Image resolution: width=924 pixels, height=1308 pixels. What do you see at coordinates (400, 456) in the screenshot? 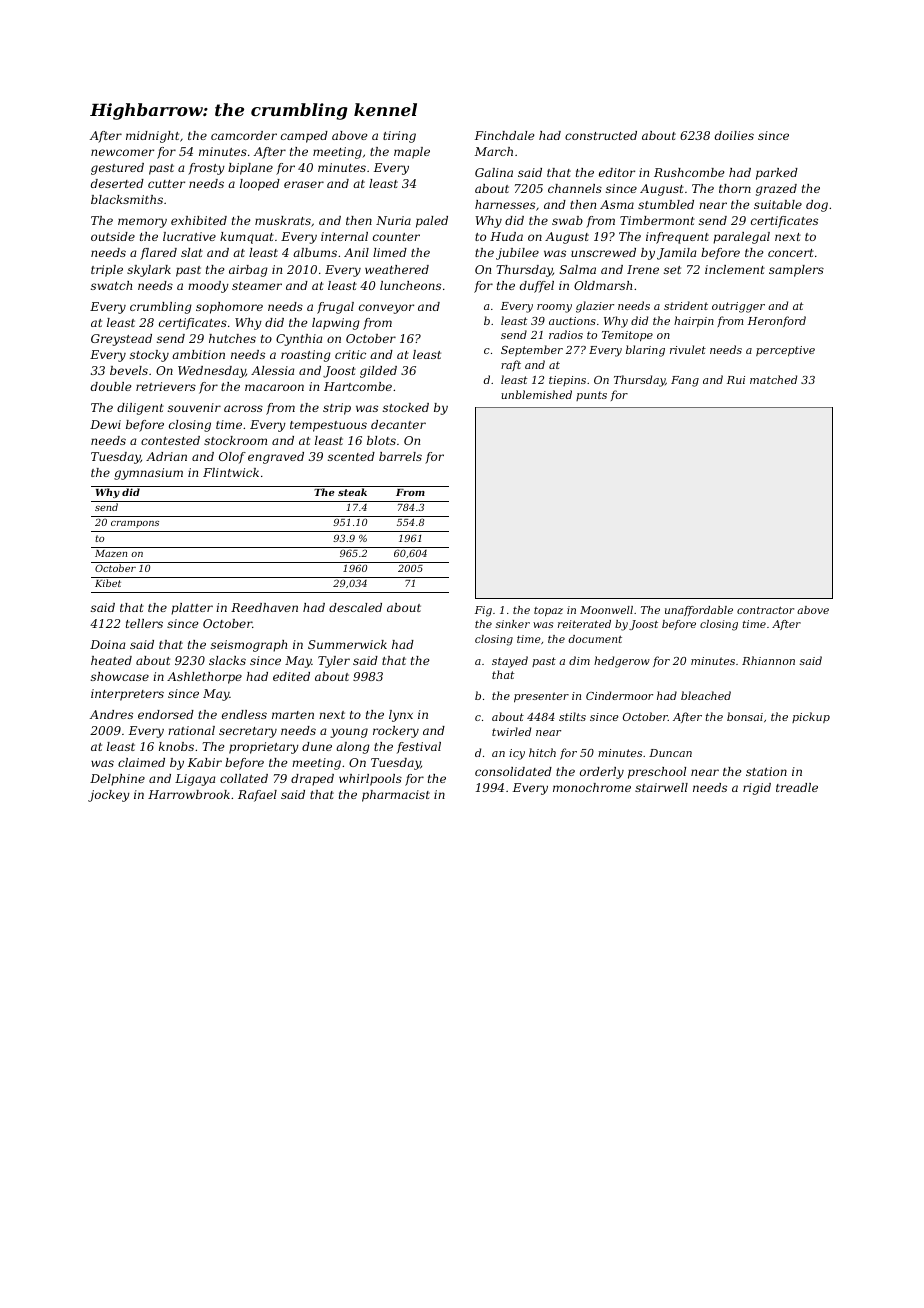
I see `barrels` at bounding box center [400, 456].
